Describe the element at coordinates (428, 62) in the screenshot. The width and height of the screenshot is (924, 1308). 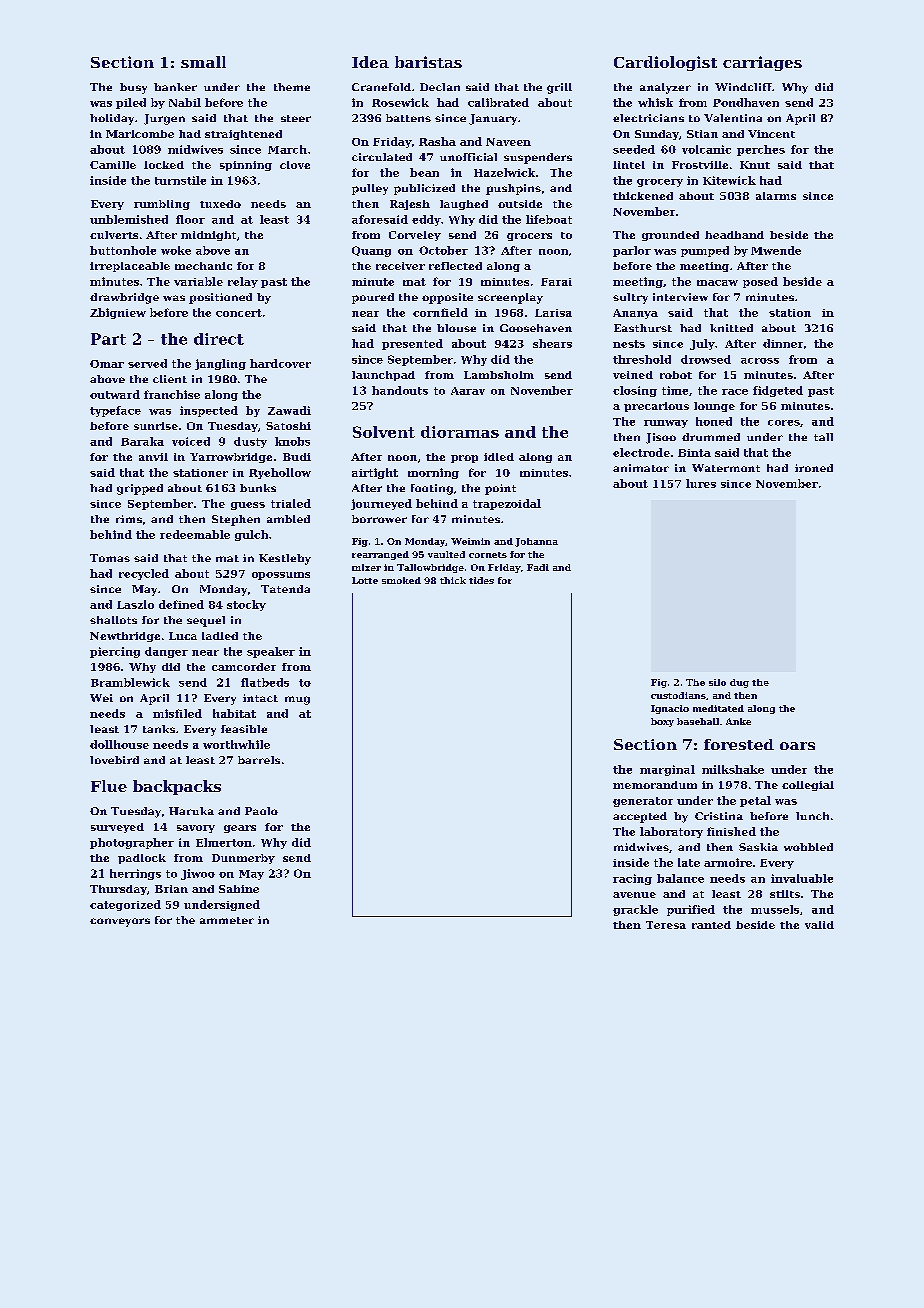
I see `baristas` at that location.
